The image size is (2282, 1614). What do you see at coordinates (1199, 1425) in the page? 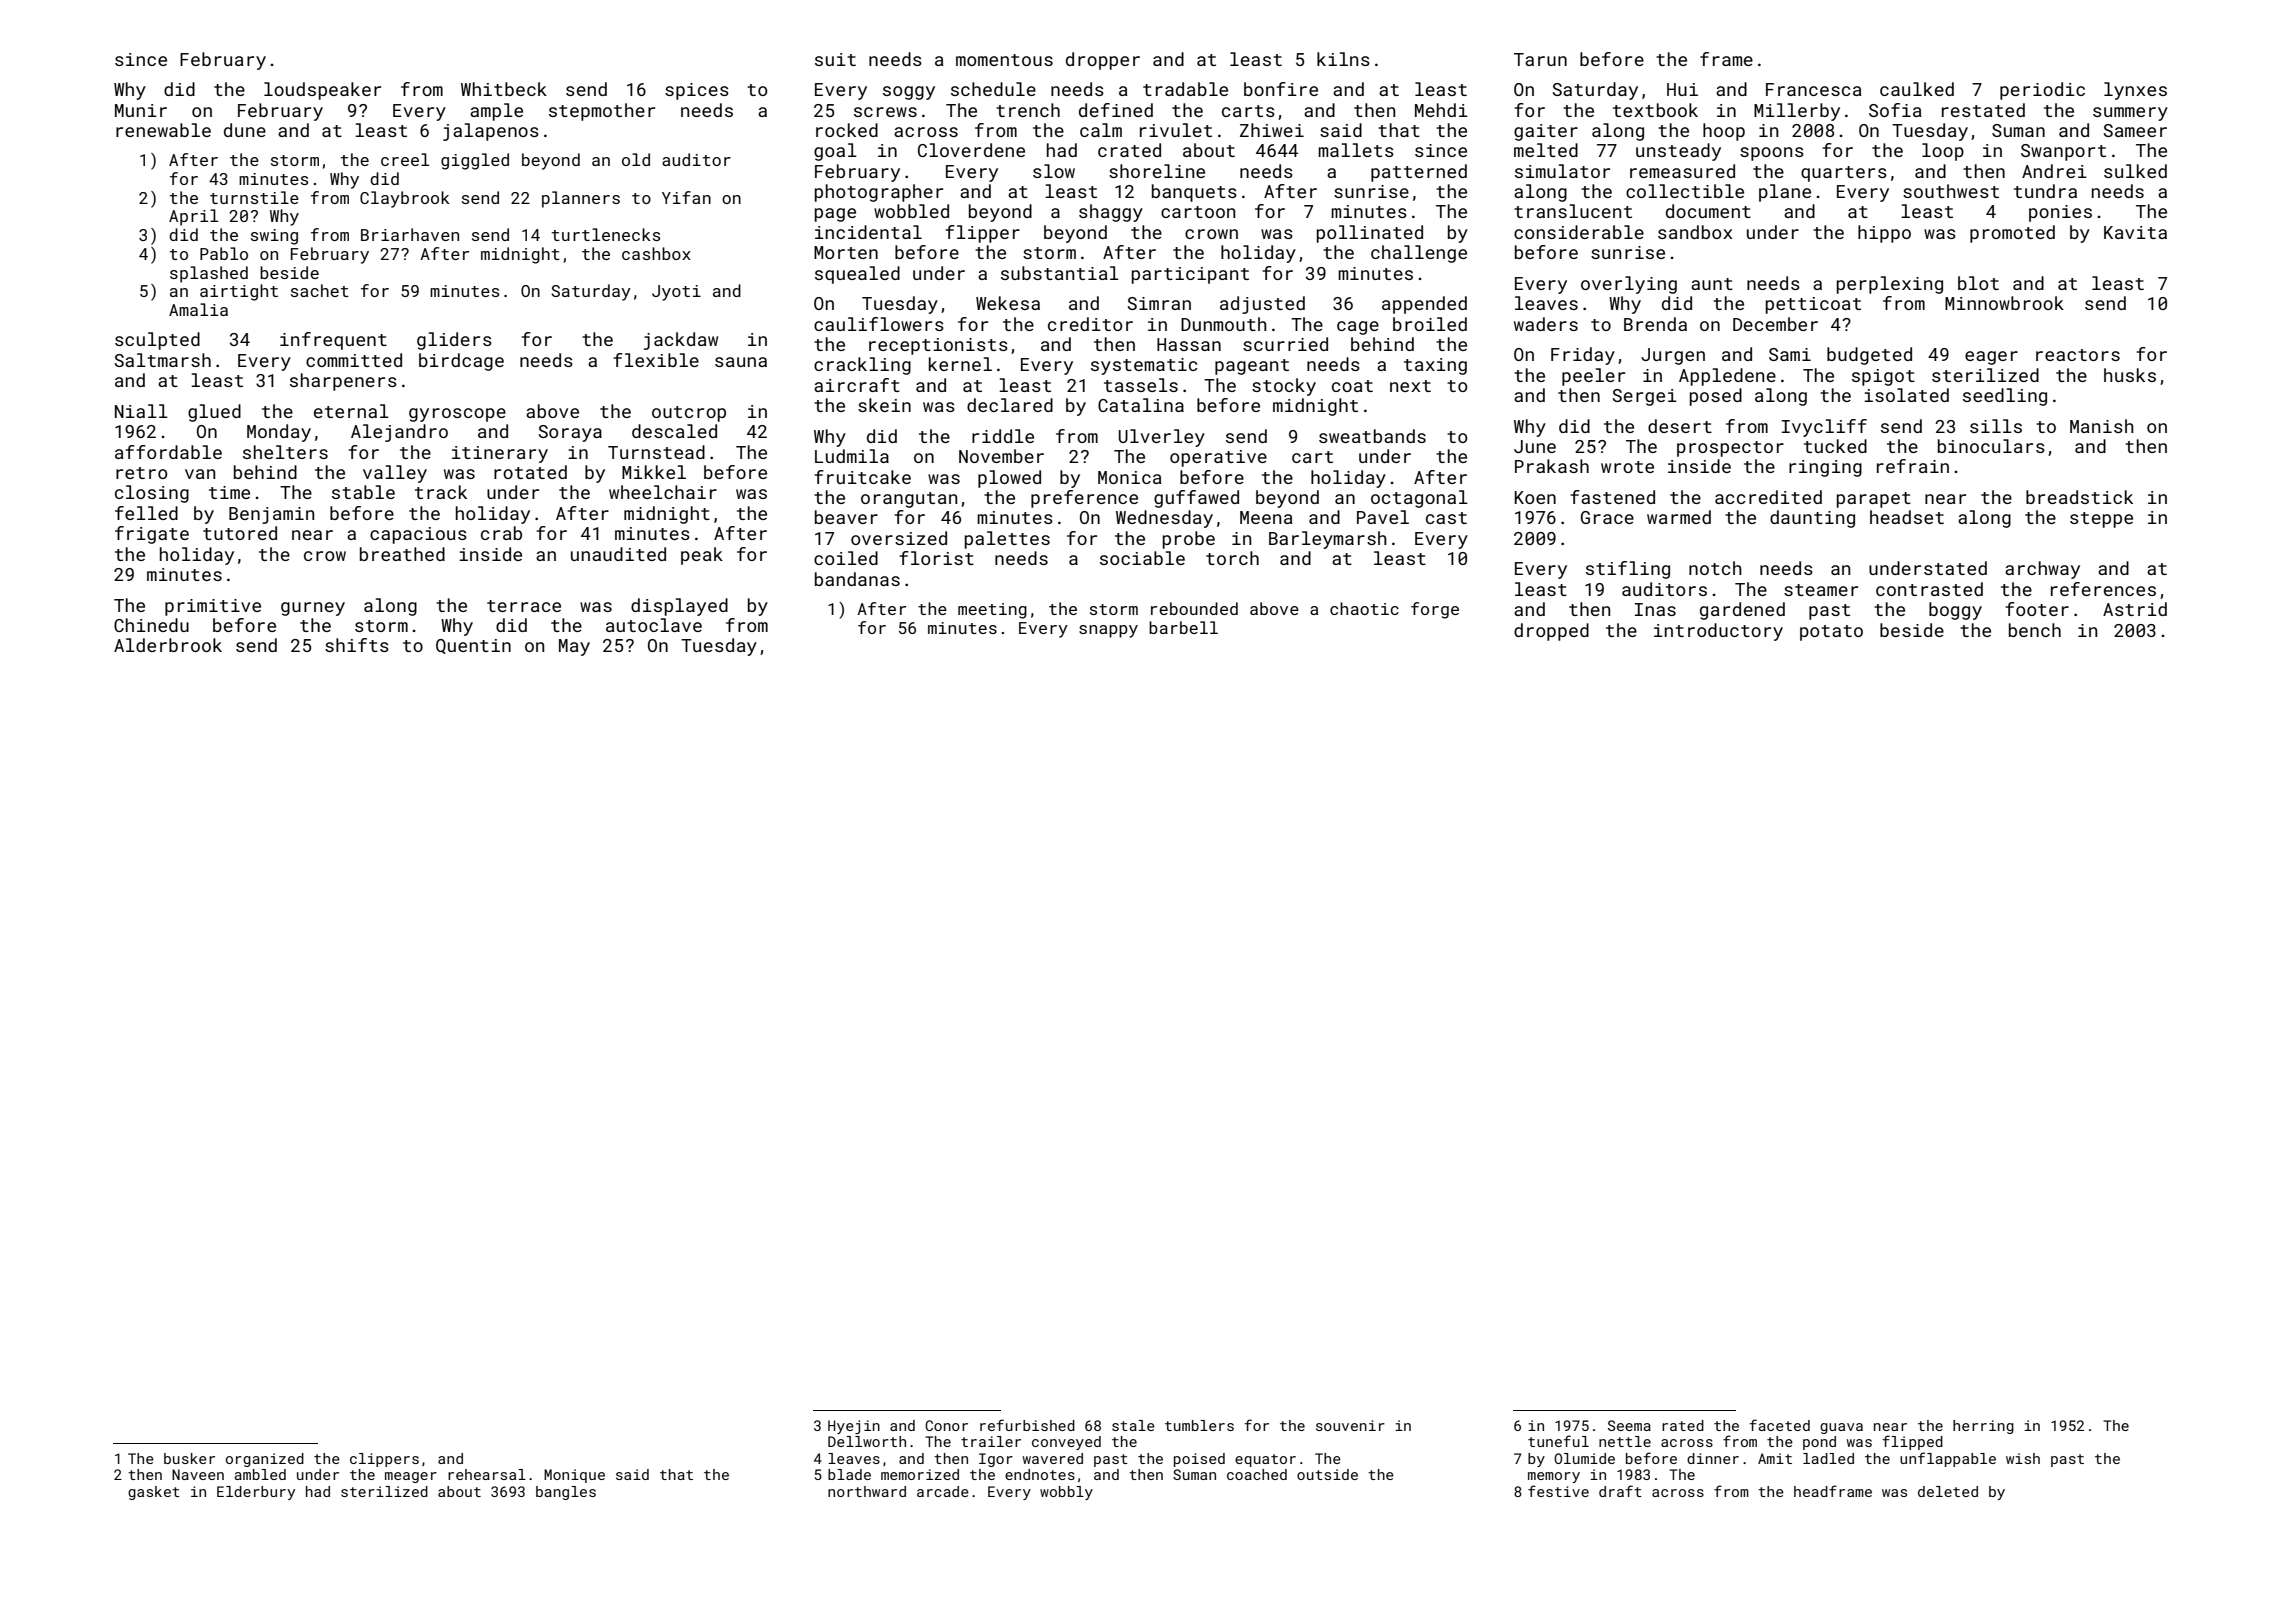
I see `tumblers` at bounding box center [1199, 1425].
